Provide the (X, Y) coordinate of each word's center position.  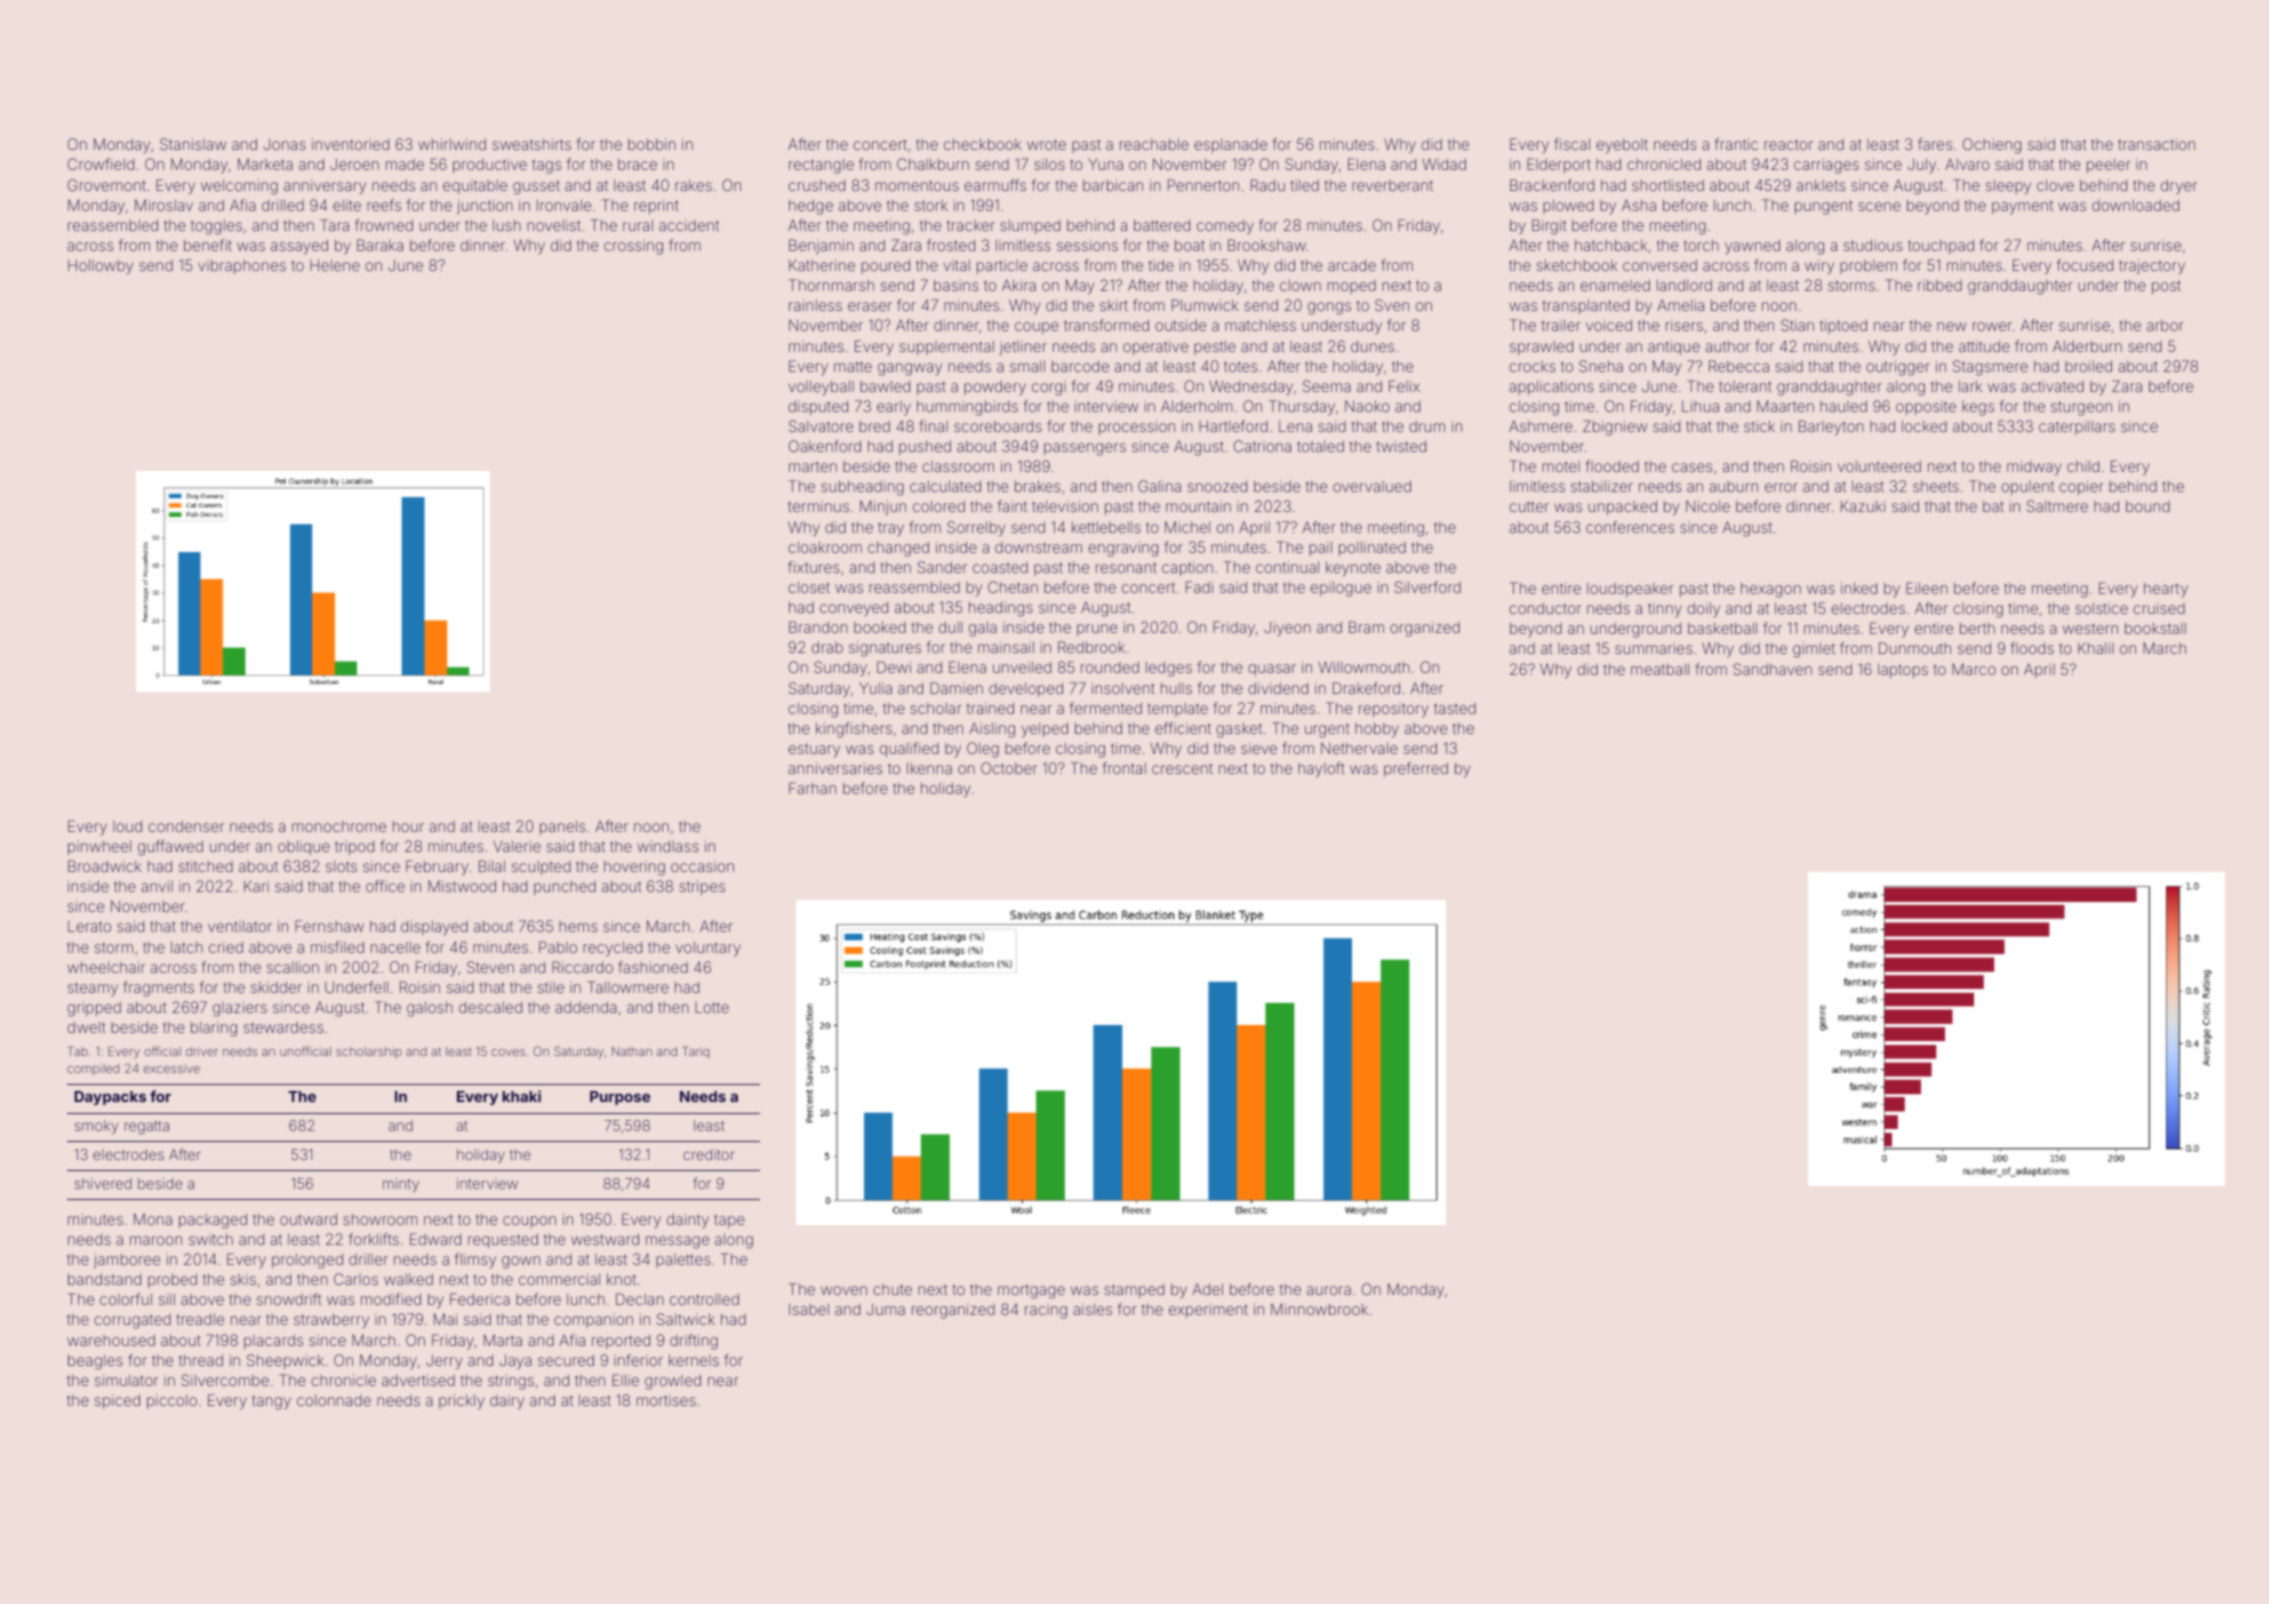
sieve (1259, 748)
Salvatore (821, 426)
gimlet (1814, 650)
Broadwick (104, 866)
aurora (1329, 1290)
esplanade (1230, 145)
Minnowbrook (1319, 1309)
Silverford (1427, 587)
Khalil (2096, 648)
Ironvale (564, 205)
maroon (156, 1240)
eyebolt (1622, 145)
